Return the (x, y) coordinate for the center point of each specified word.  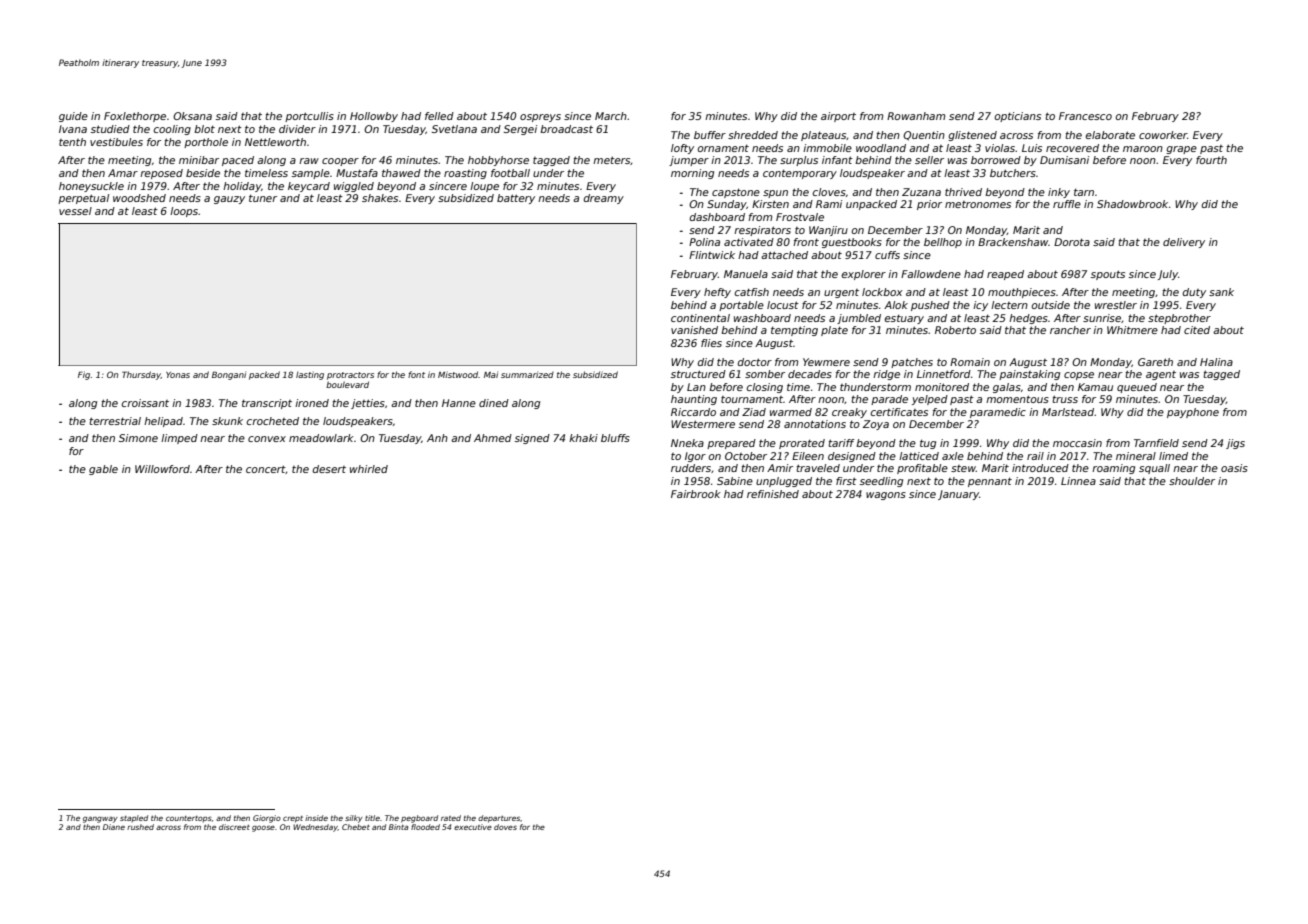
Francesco (1085, 116)
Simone (138, 438)
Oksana (192, 116)
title (372, 818)
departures (499, 819)
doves (505, 827)
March (611, 116)
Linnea (1078, 481)
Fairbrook (696, 494)
